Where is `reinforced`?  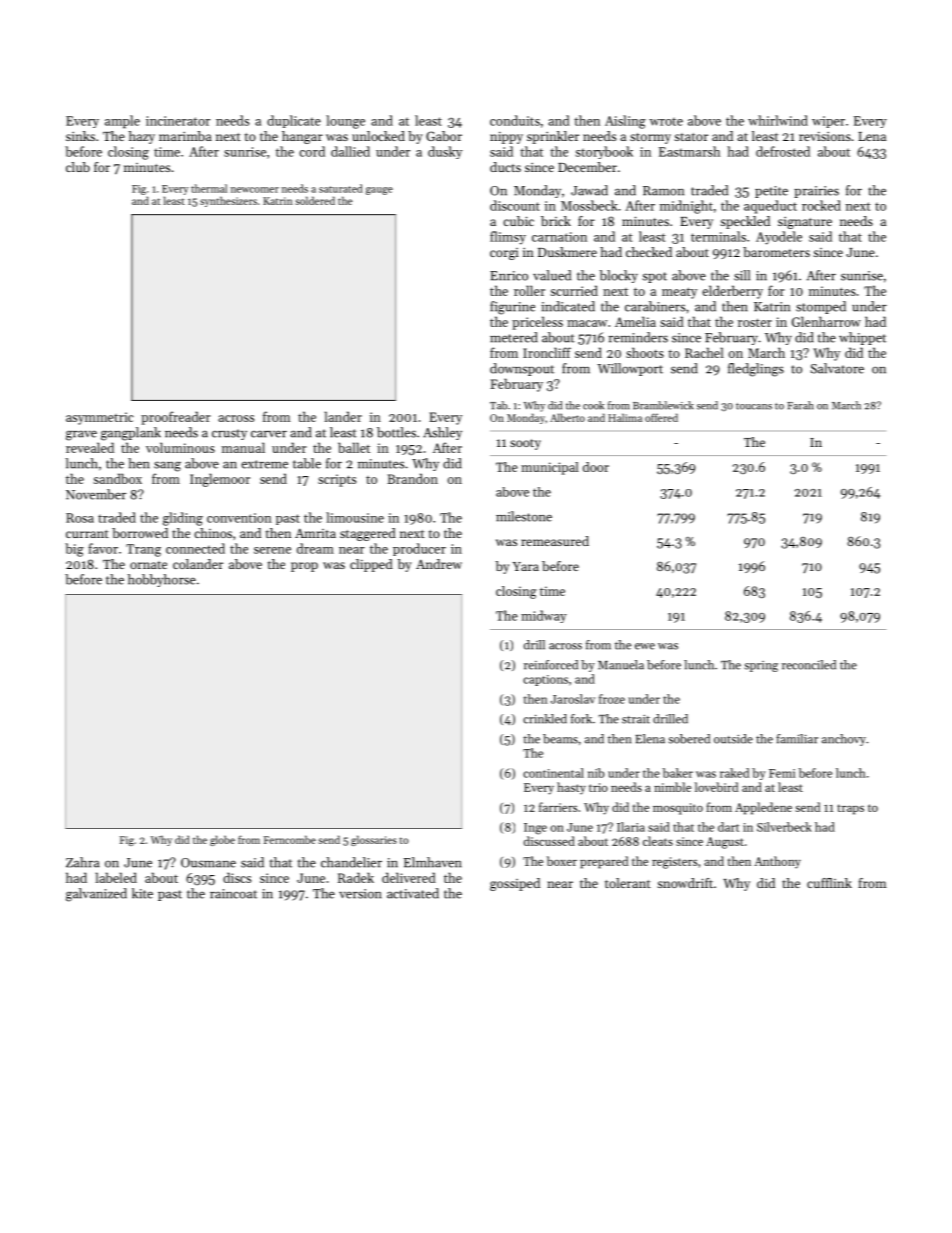 reinforced is located at coordinates (551, 665).
